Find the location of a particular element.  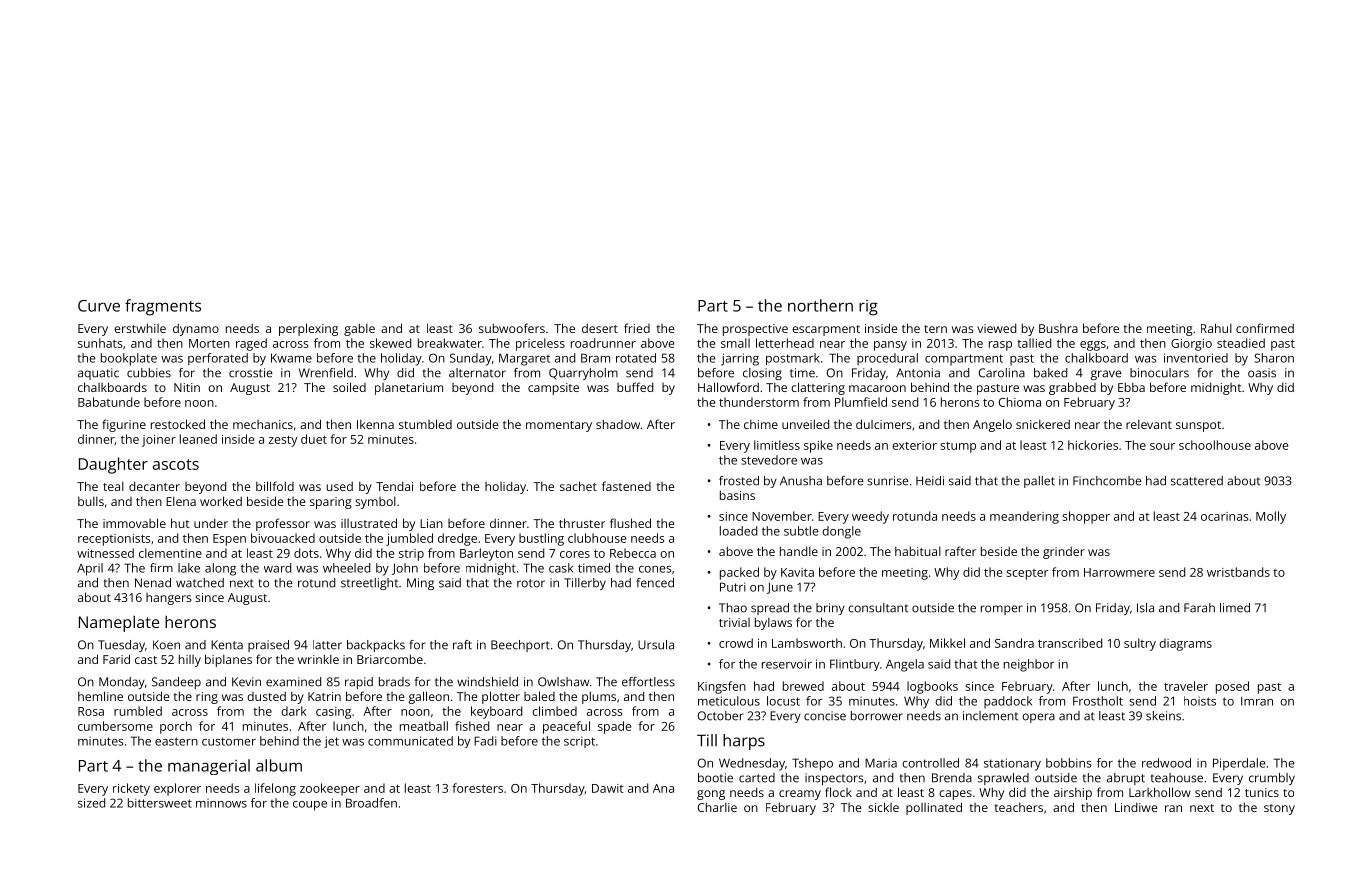

Charlie is located at coordinates (717, 807).
